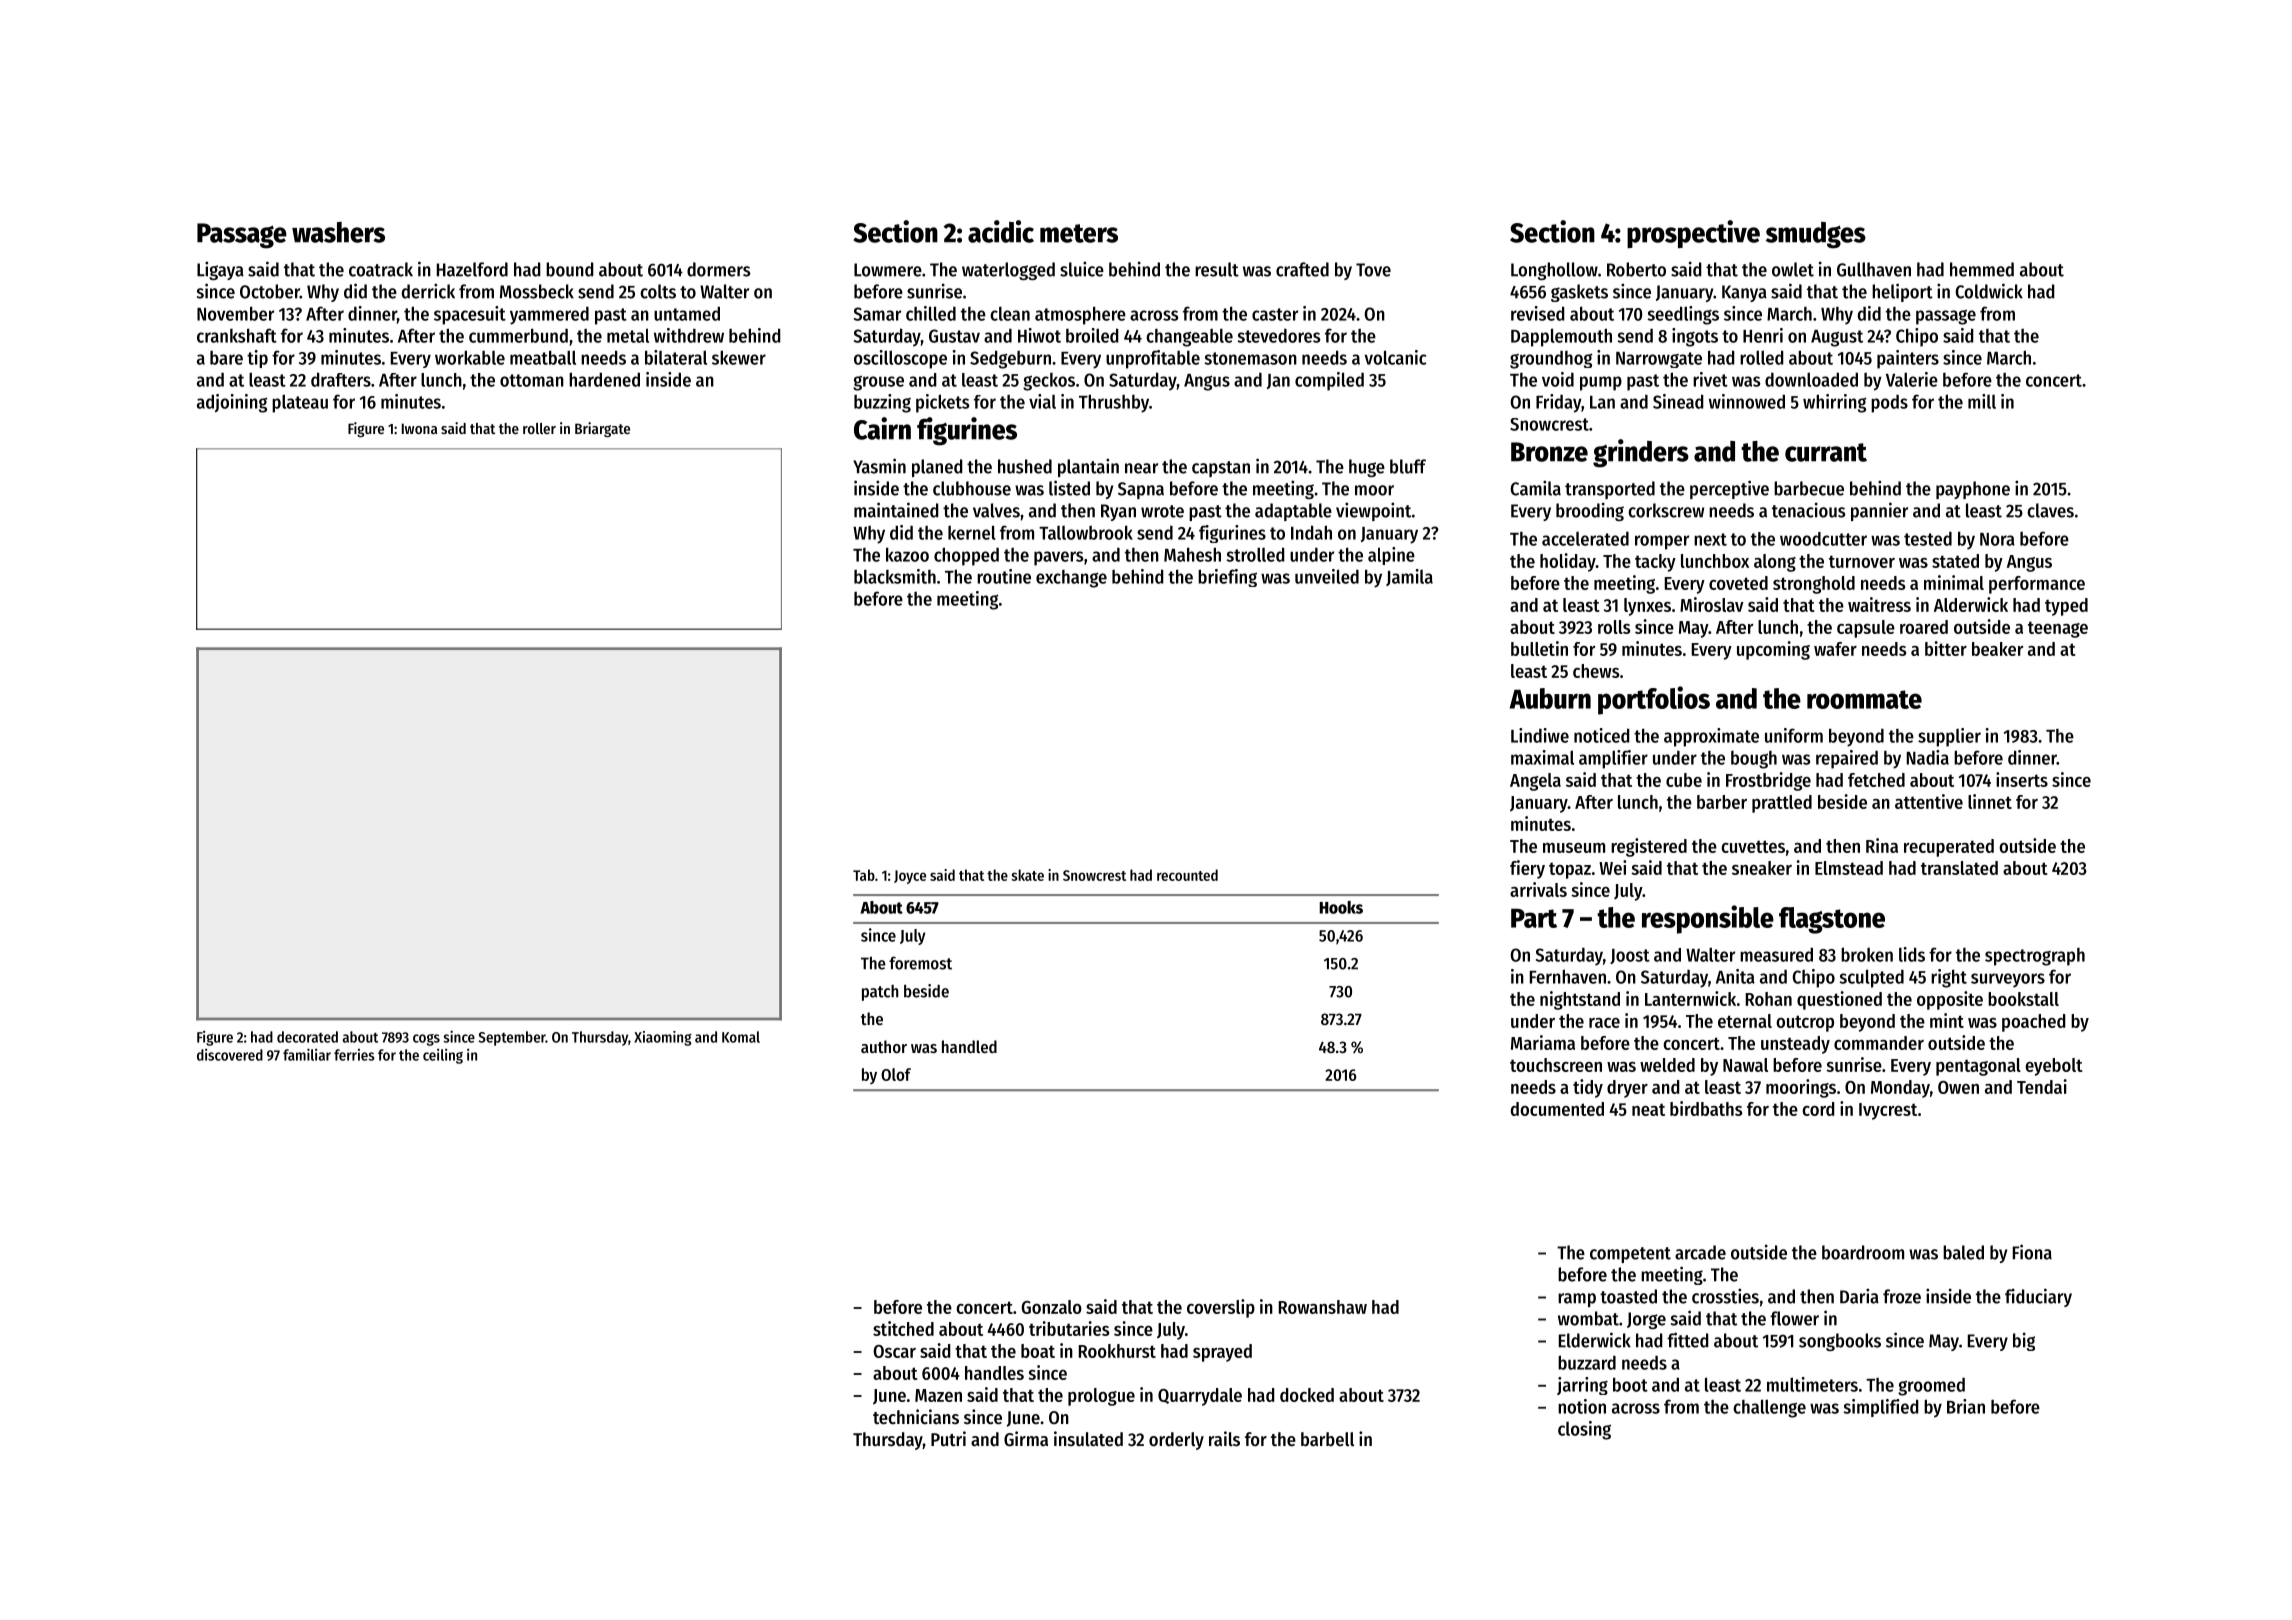 Image resolution: width=2292 pixels, height=1620 pixels. Describe the element at coordinates (230, 1055) in the page. I see `discovered` at that location.
